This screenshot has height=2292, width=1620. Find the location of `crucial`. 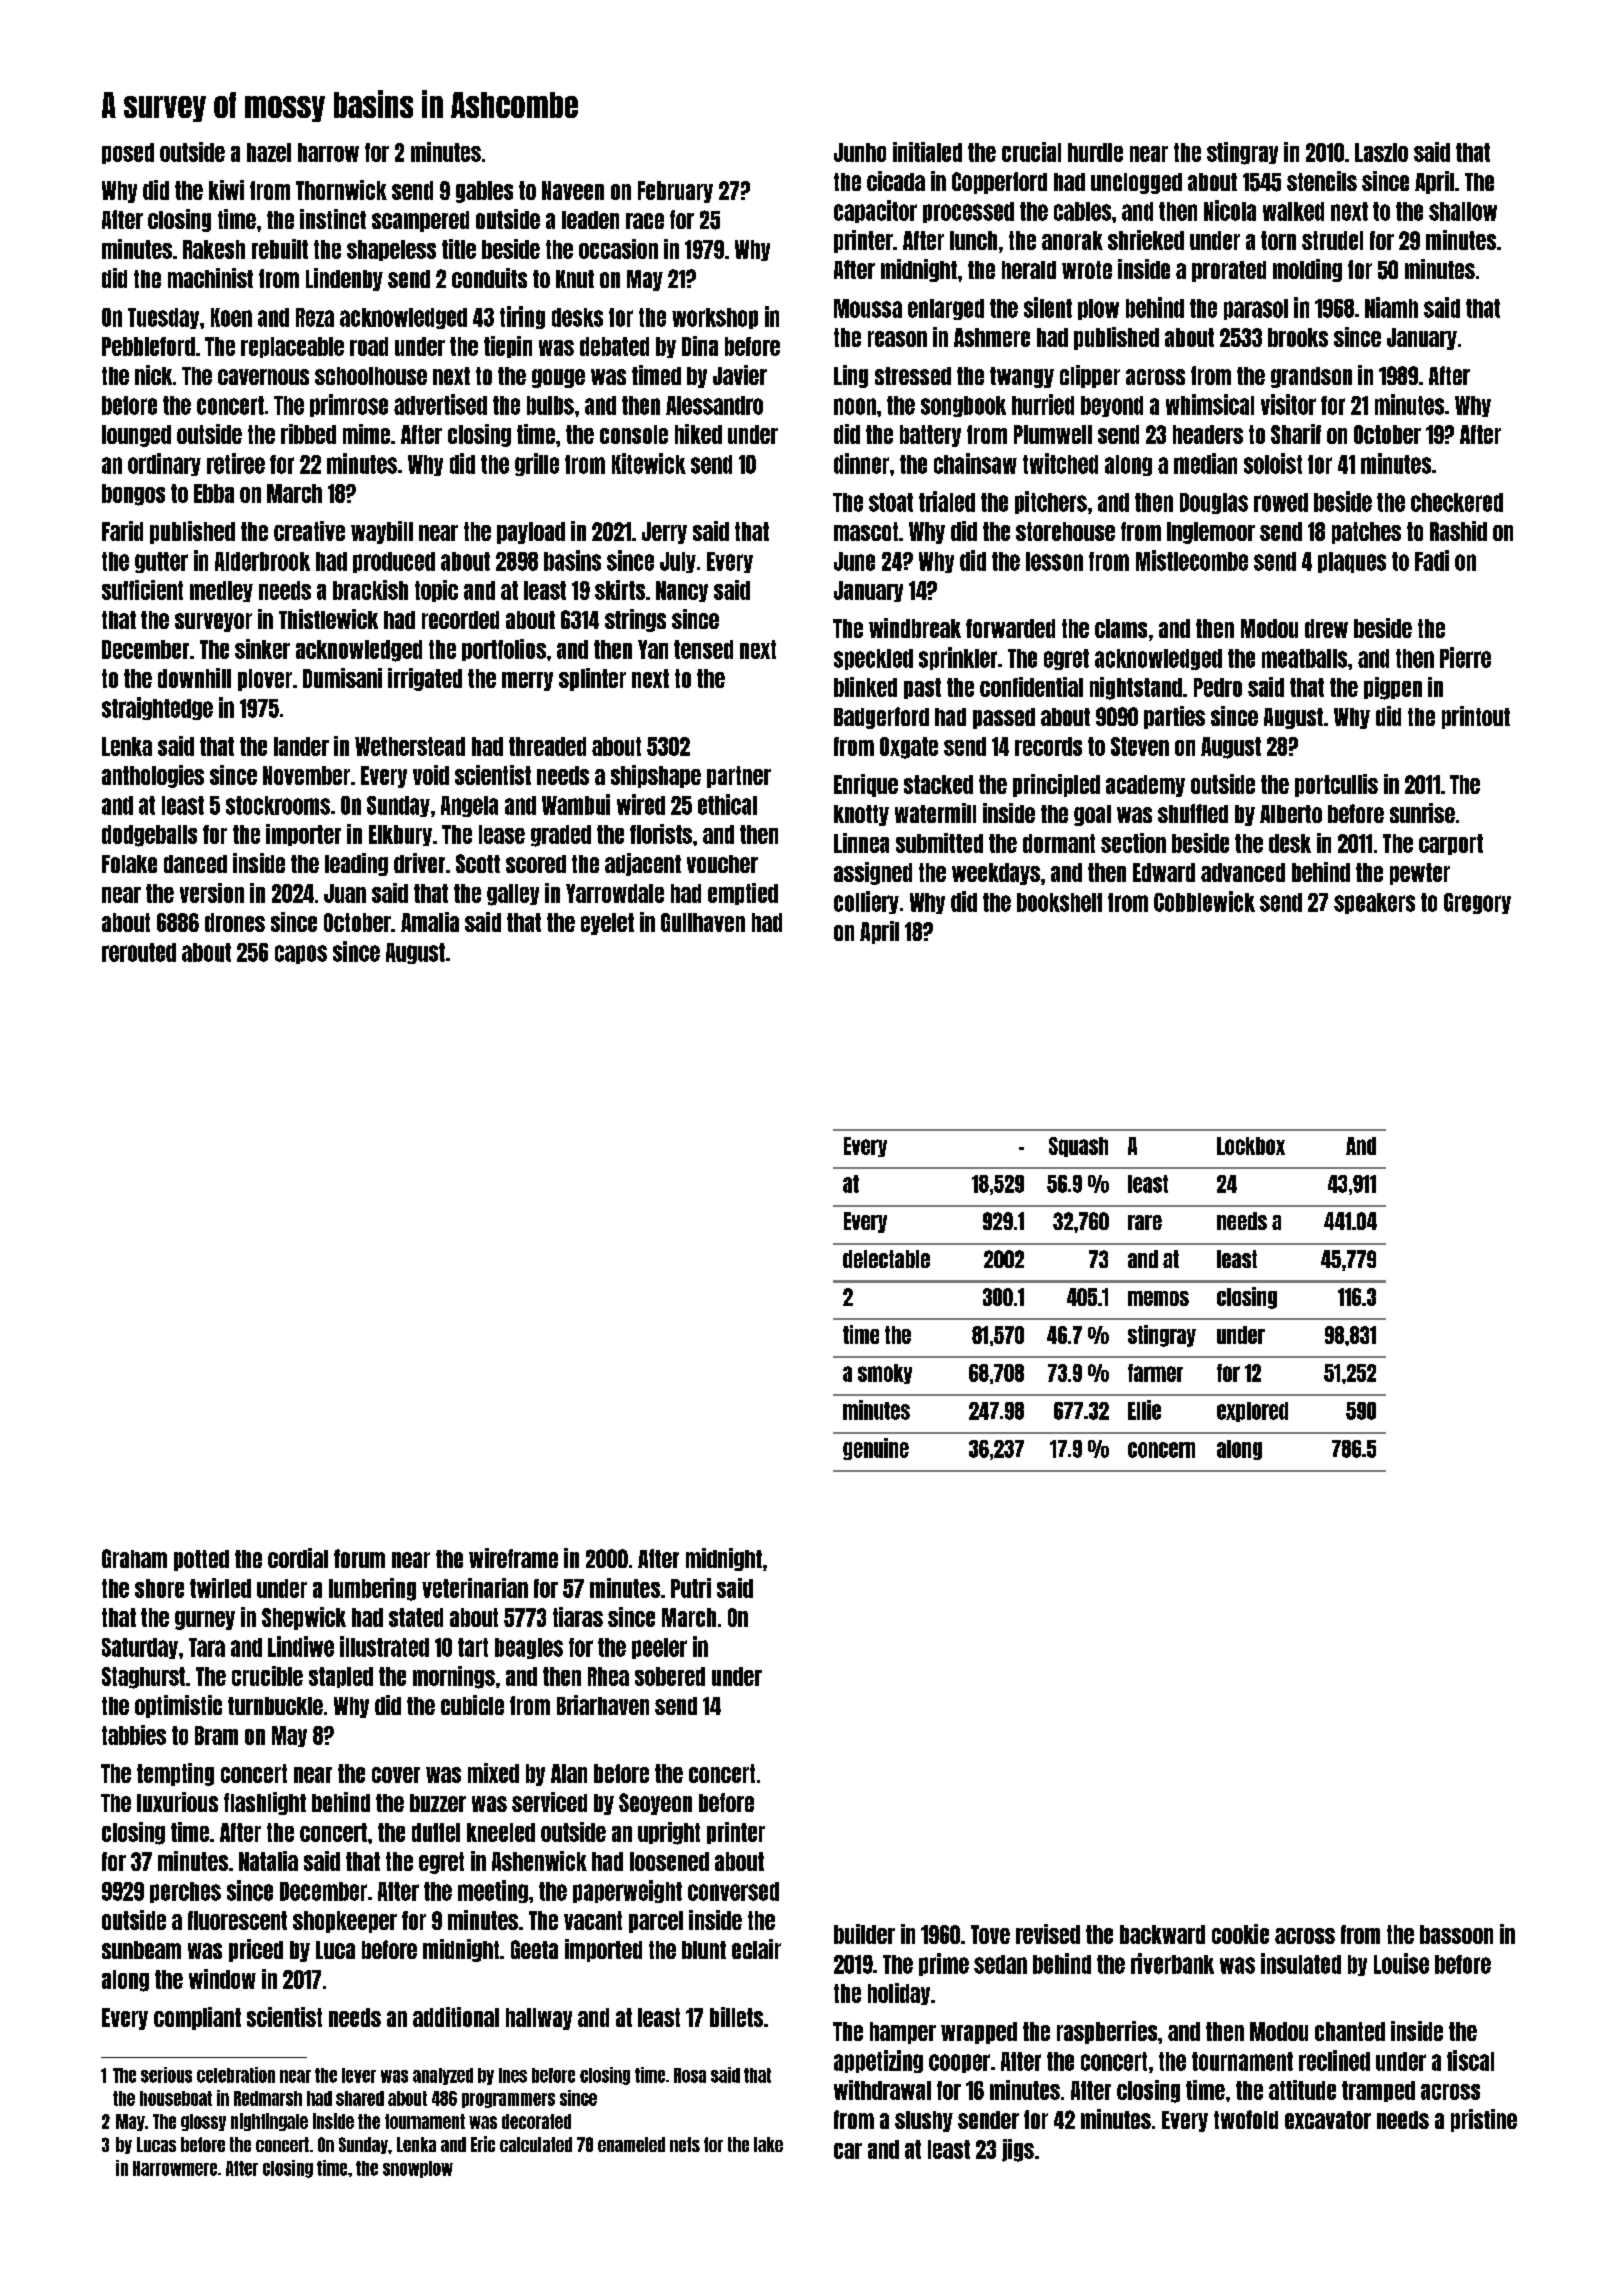

crucial is located at coordinates (1031, 152).
